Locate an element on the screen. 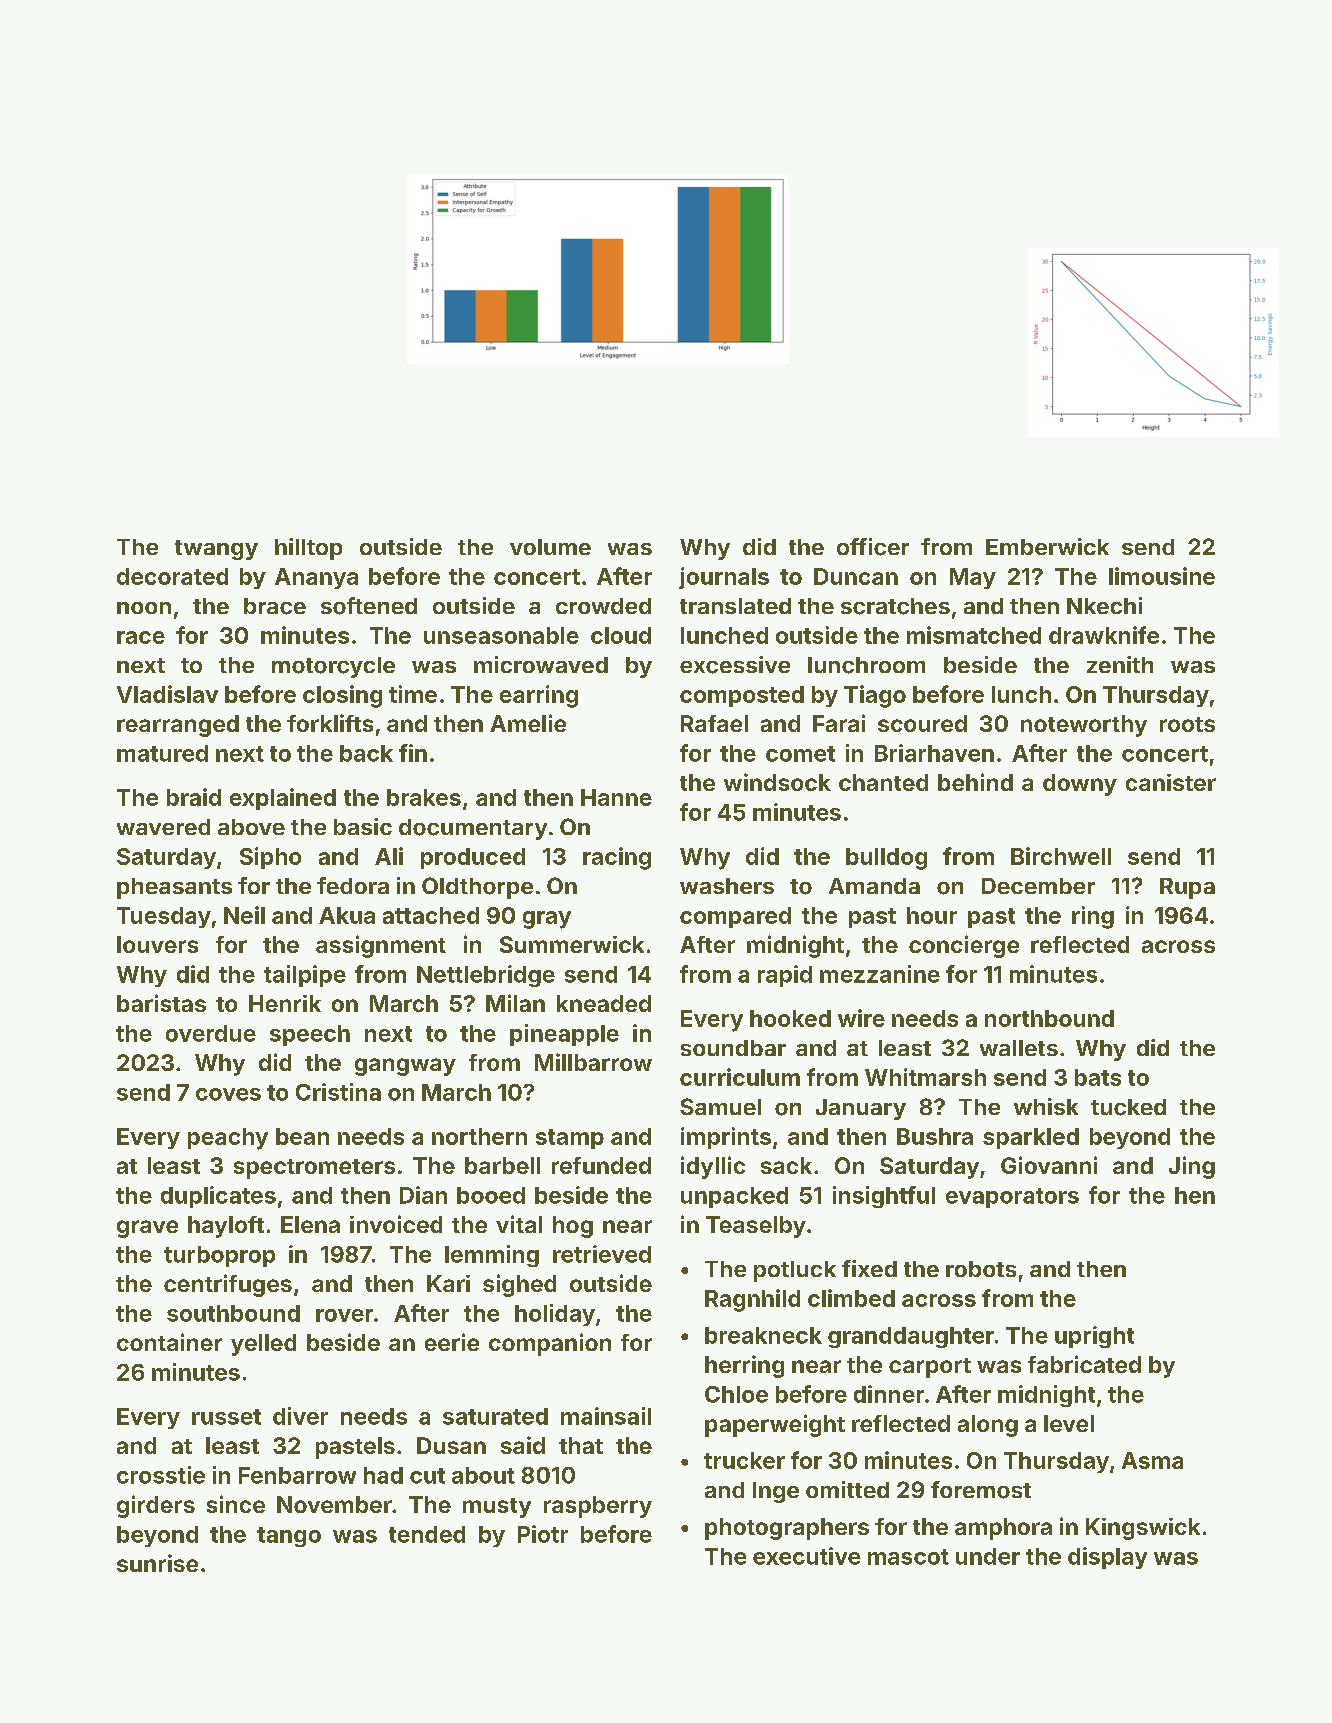 The image size is (1332, 1723). tucked is located at coordinates (1128, 1107).
